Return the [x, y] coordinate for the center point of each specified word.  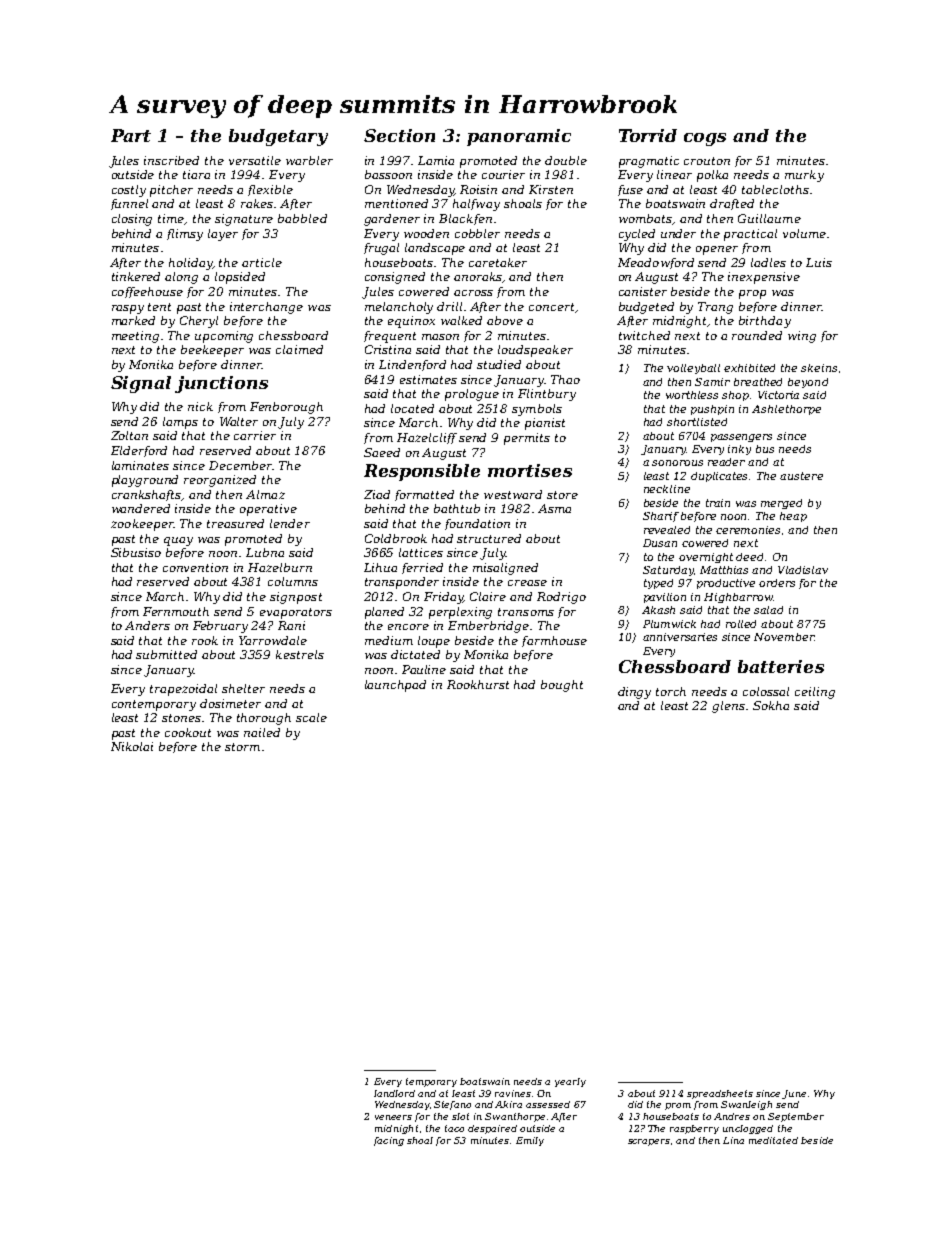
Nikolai [132, 746]
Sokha [771, 705]
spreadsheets [720, 1094]
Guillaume [769, 218]
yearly [570, 1082]
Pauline [424, 669]
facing [389, 1141]
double [566, 160]
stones [182, 718]
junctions [221, 384]
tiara [196, 174]
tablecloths [775, 189]
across [473, 293]
